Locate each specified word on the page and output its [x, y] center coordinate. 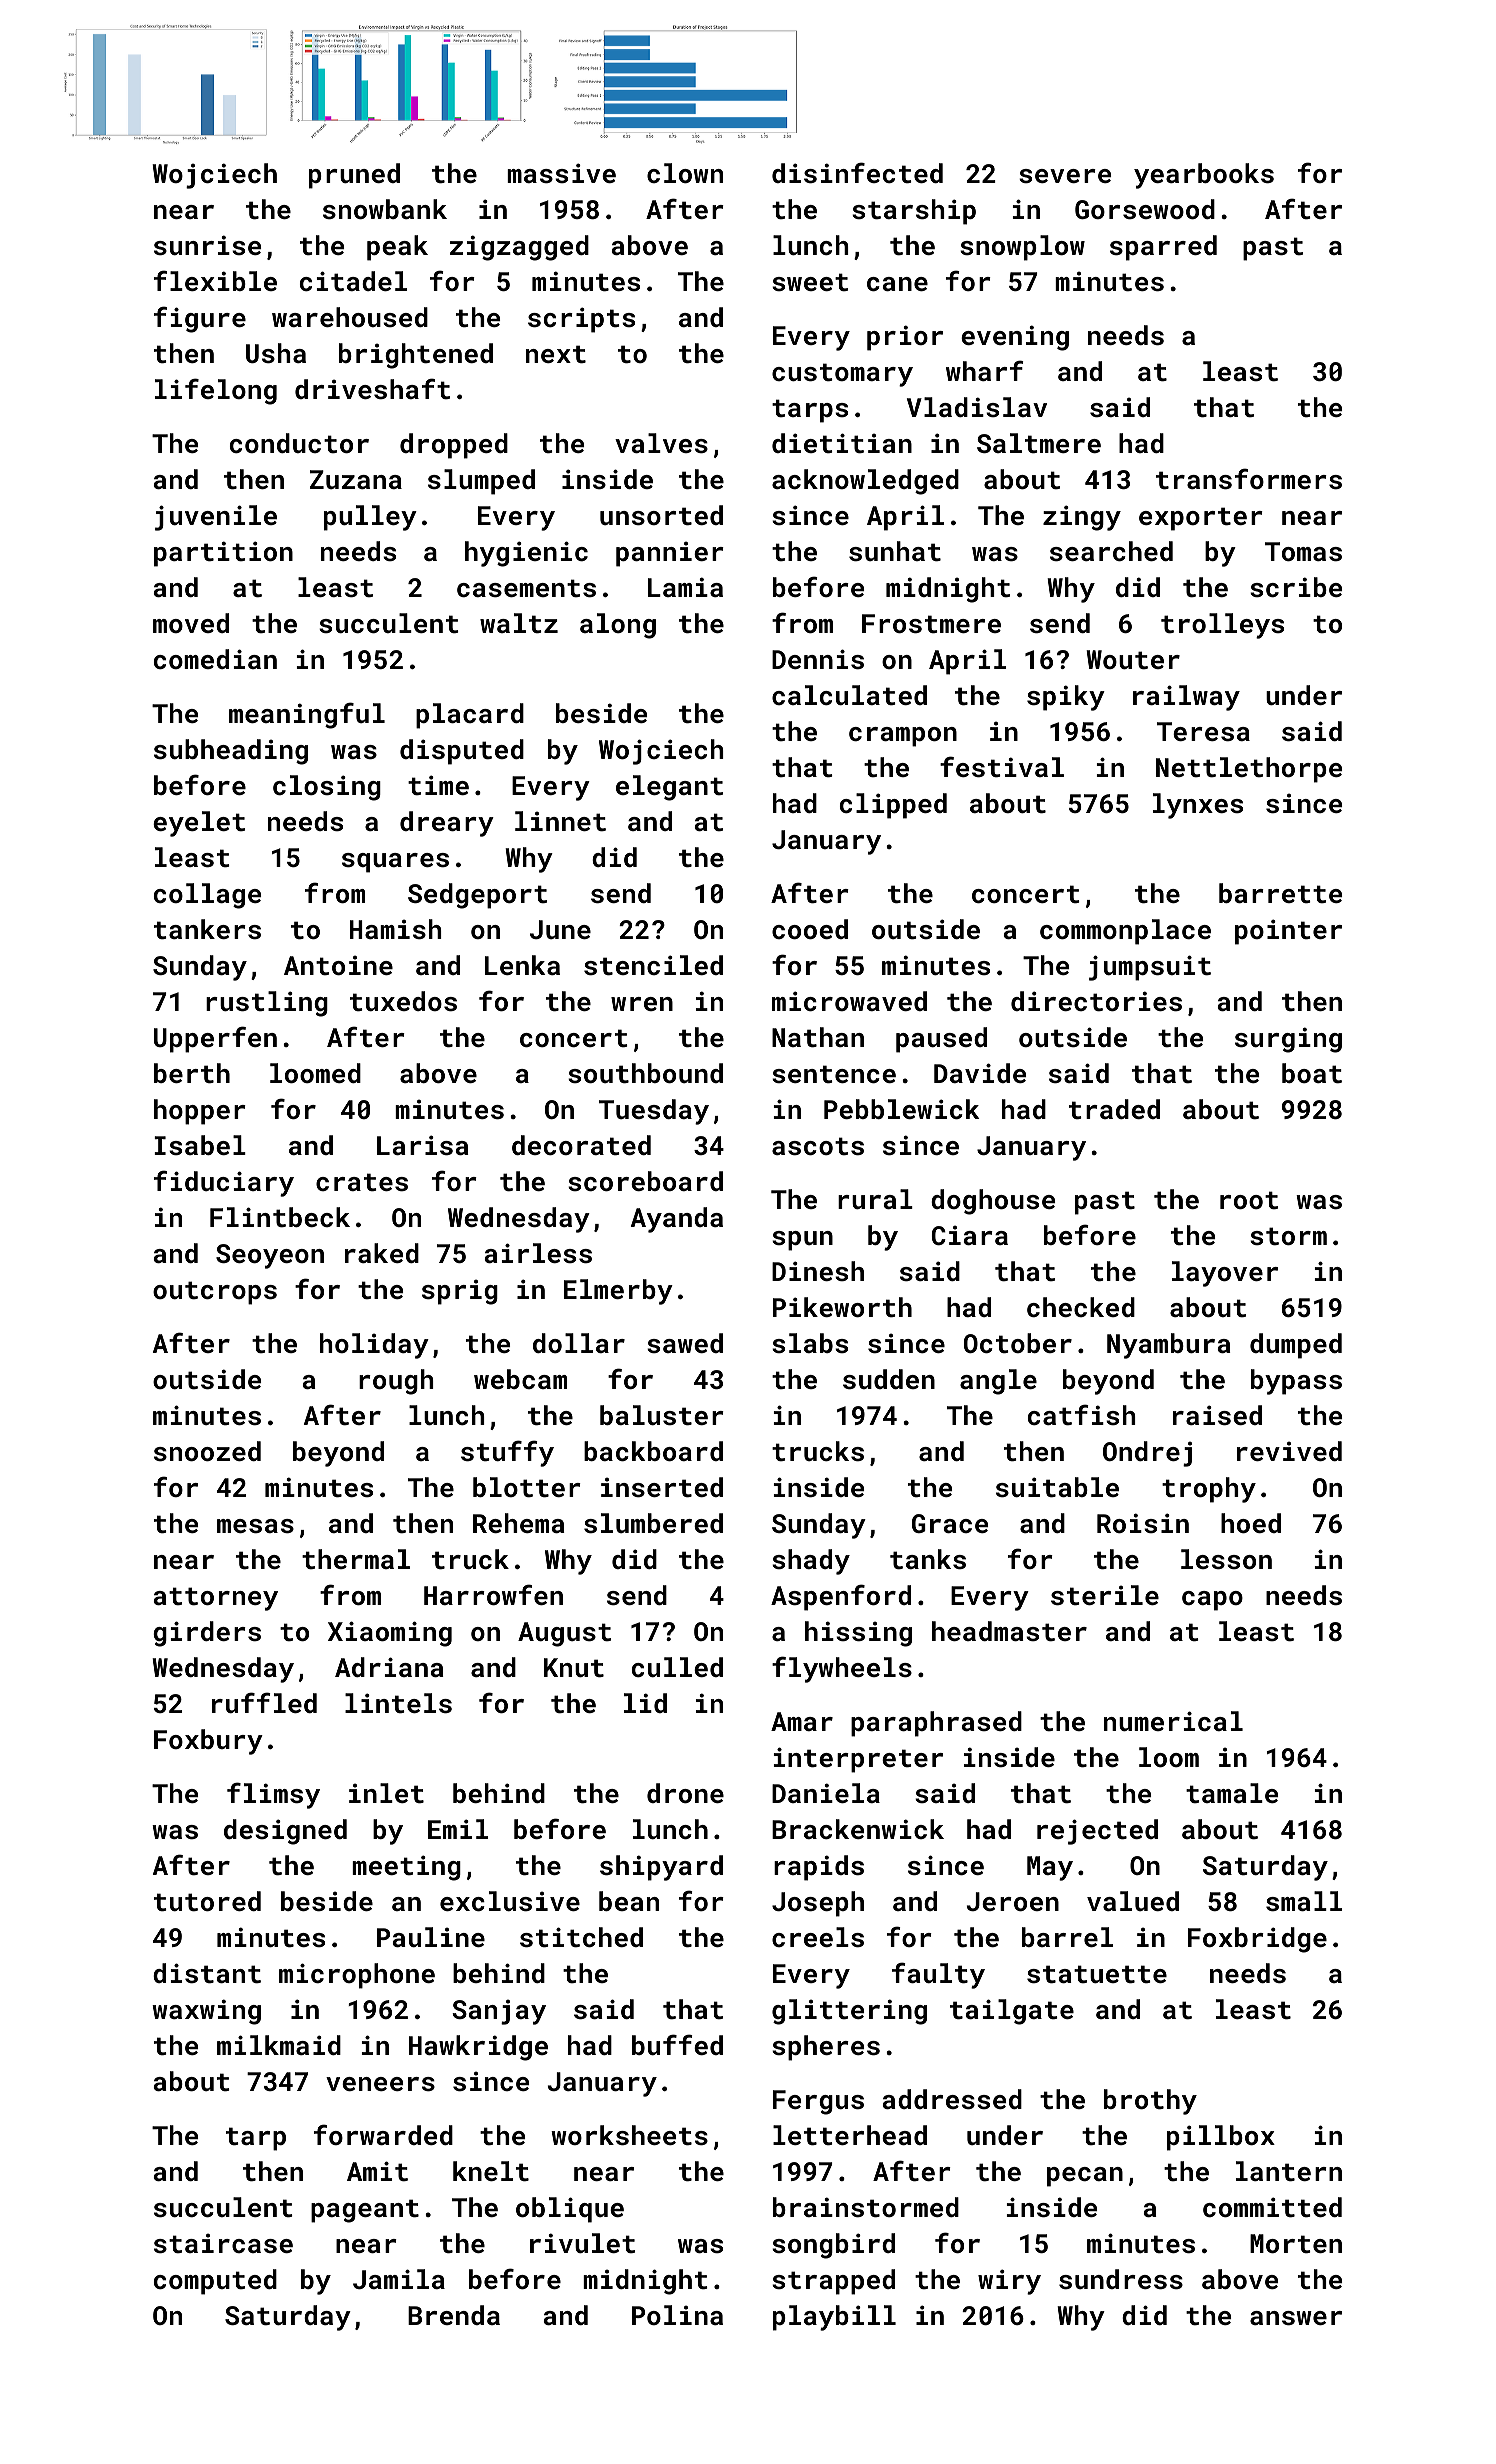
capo [1212, 1601]
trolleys [1222, 626]
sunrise [207, 245]
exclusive [510, 1901]
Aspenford [841, 1597]
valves [661, 443]
